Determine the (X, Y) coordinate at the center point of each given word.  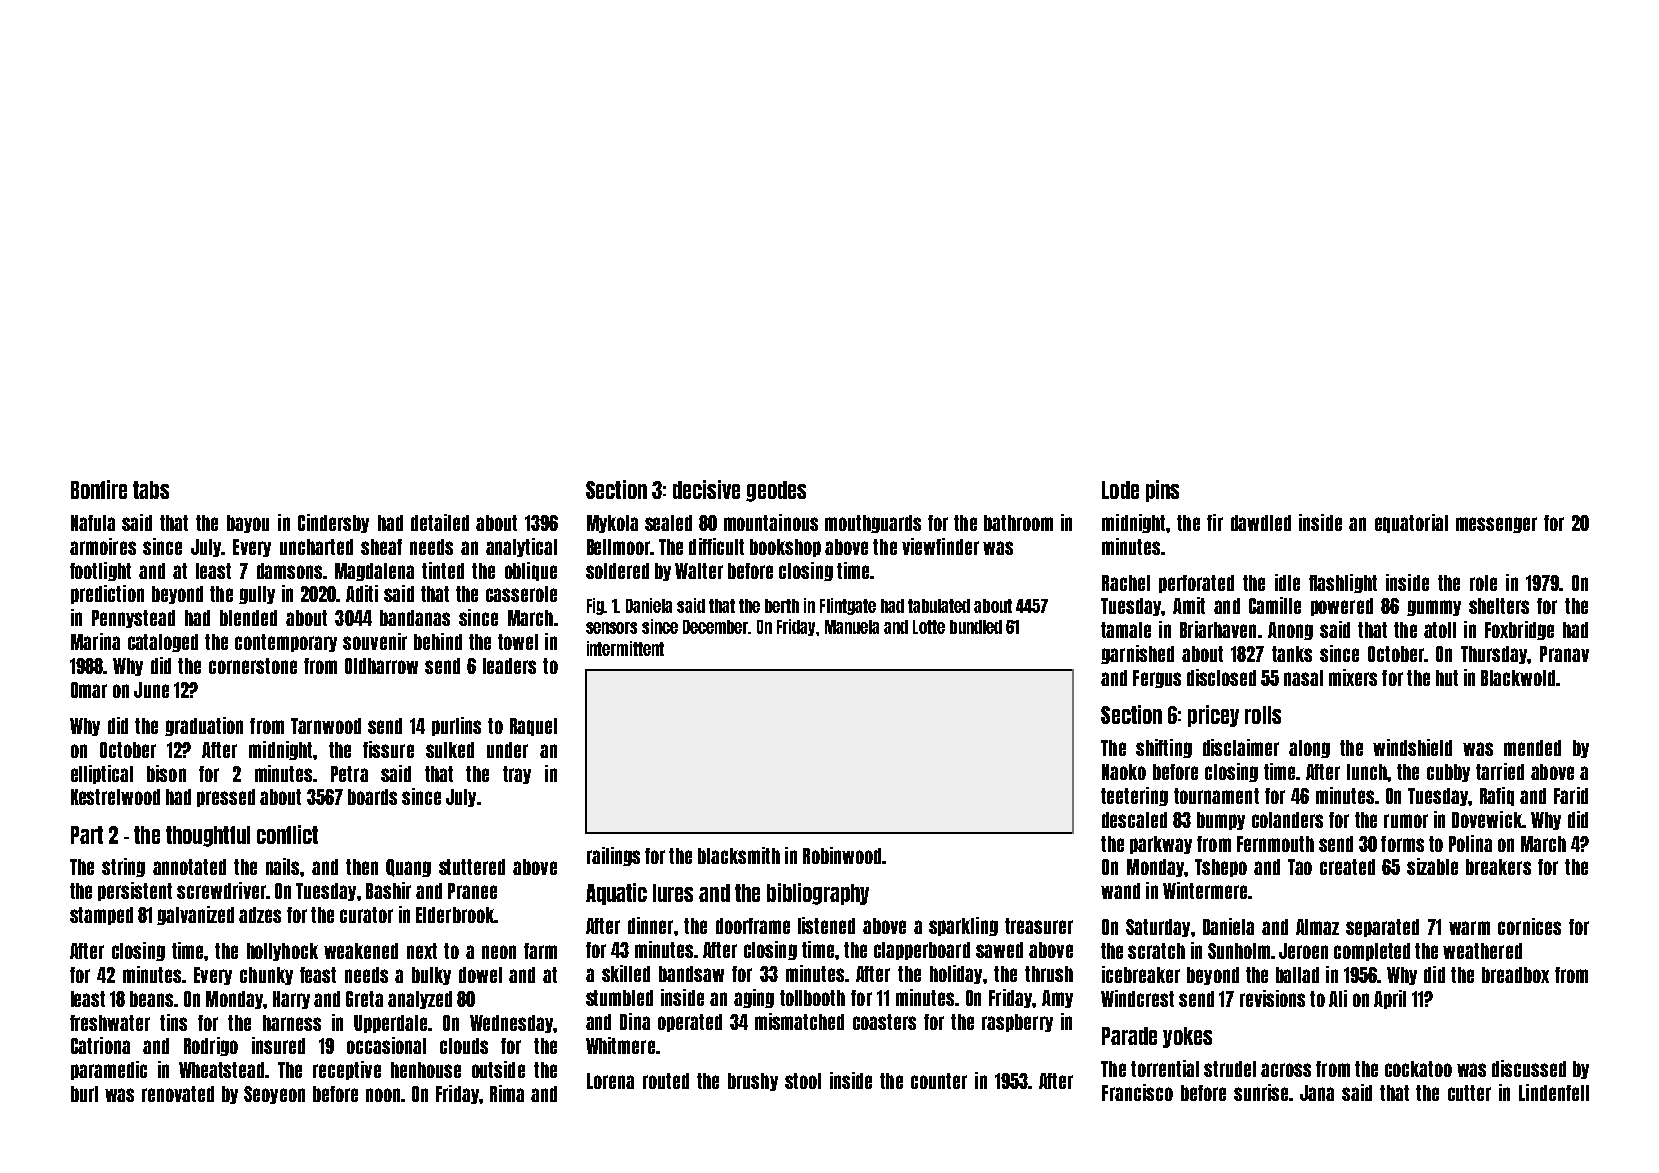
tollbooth (812, 998)
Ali (1338, 998)
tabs (151, 490)
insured (278, 1045)
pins (1162, 491)
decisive (706, 489)
